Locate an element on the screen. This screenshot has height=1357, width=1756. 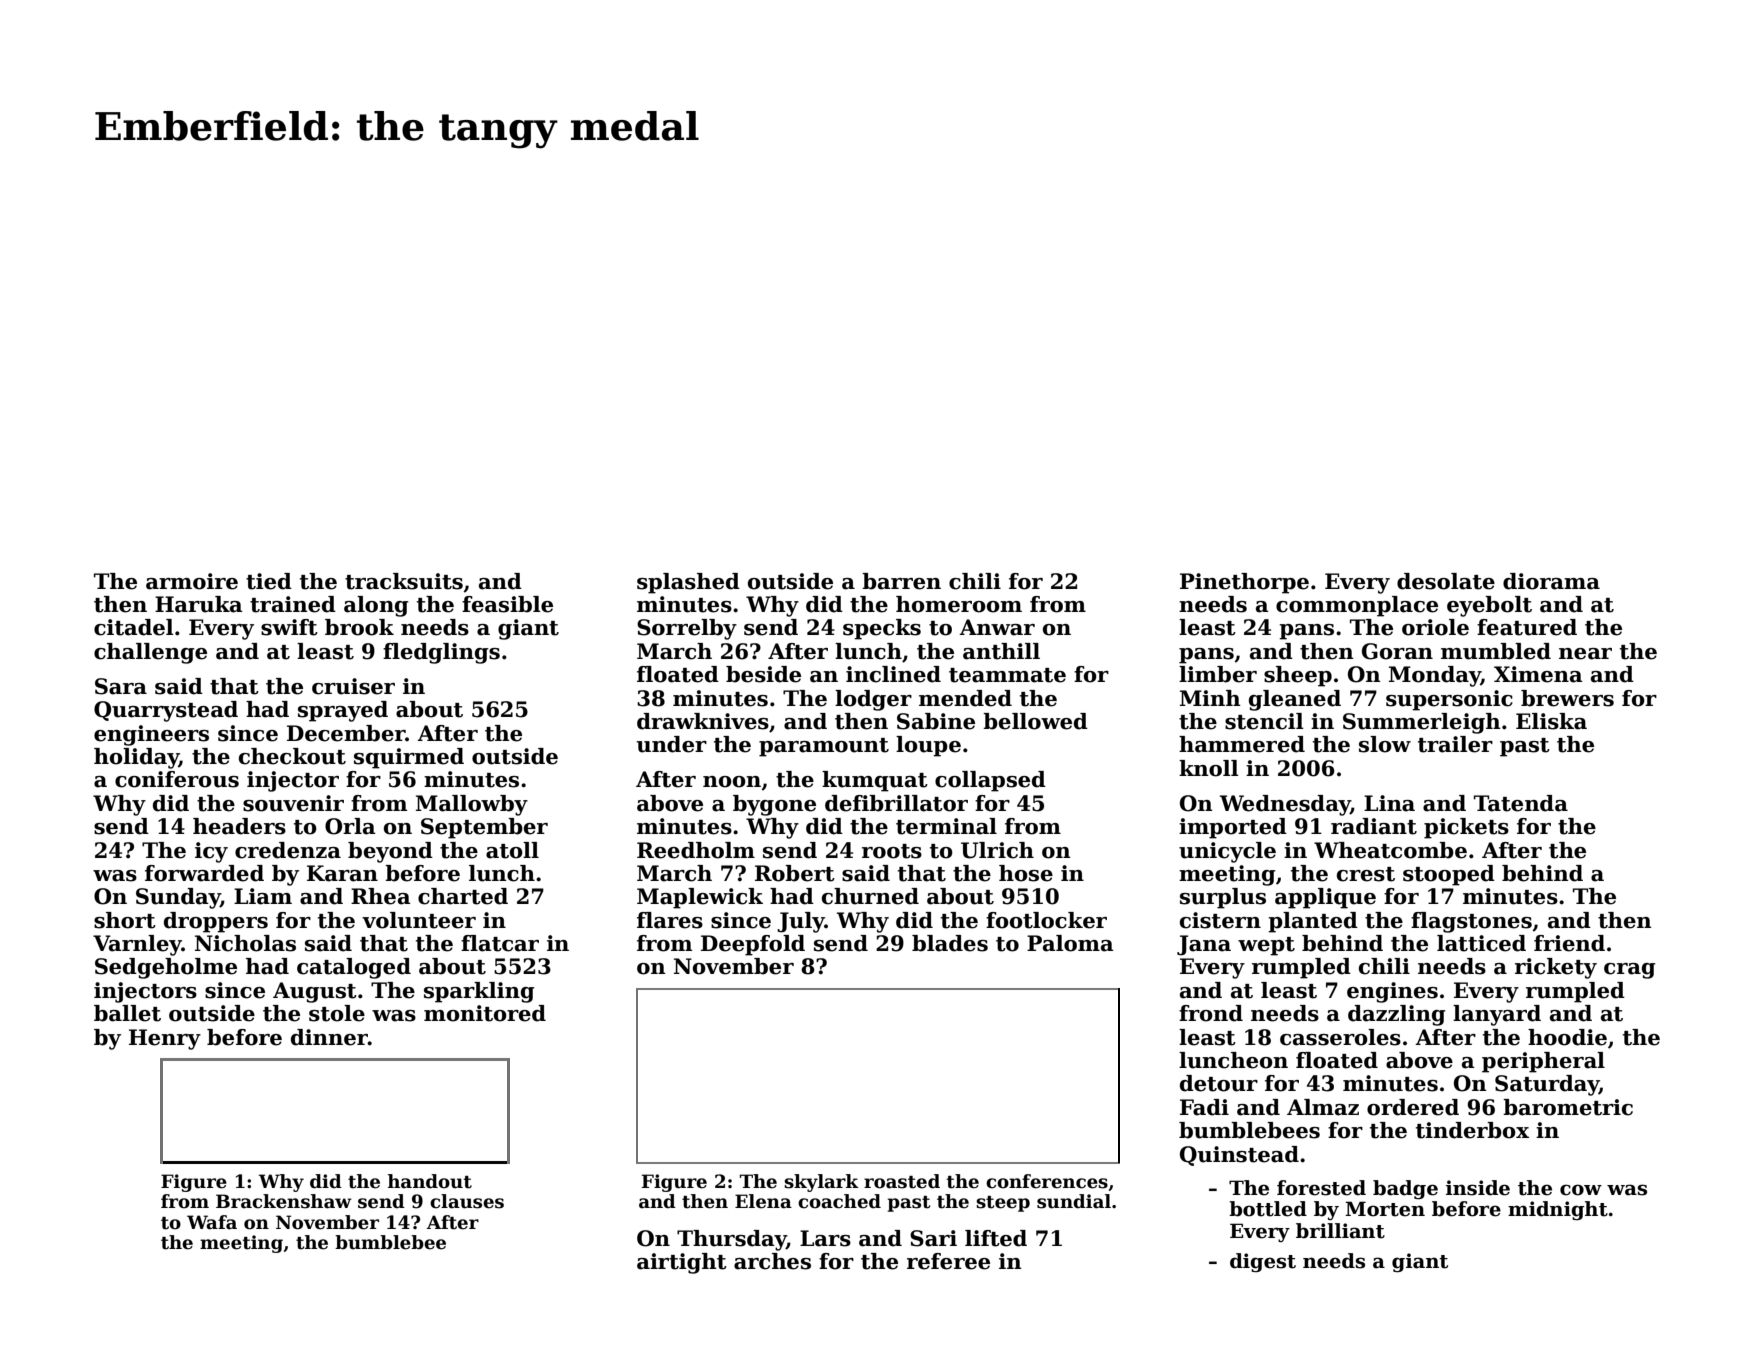
clauses is located at coordinates (467, 1201).
